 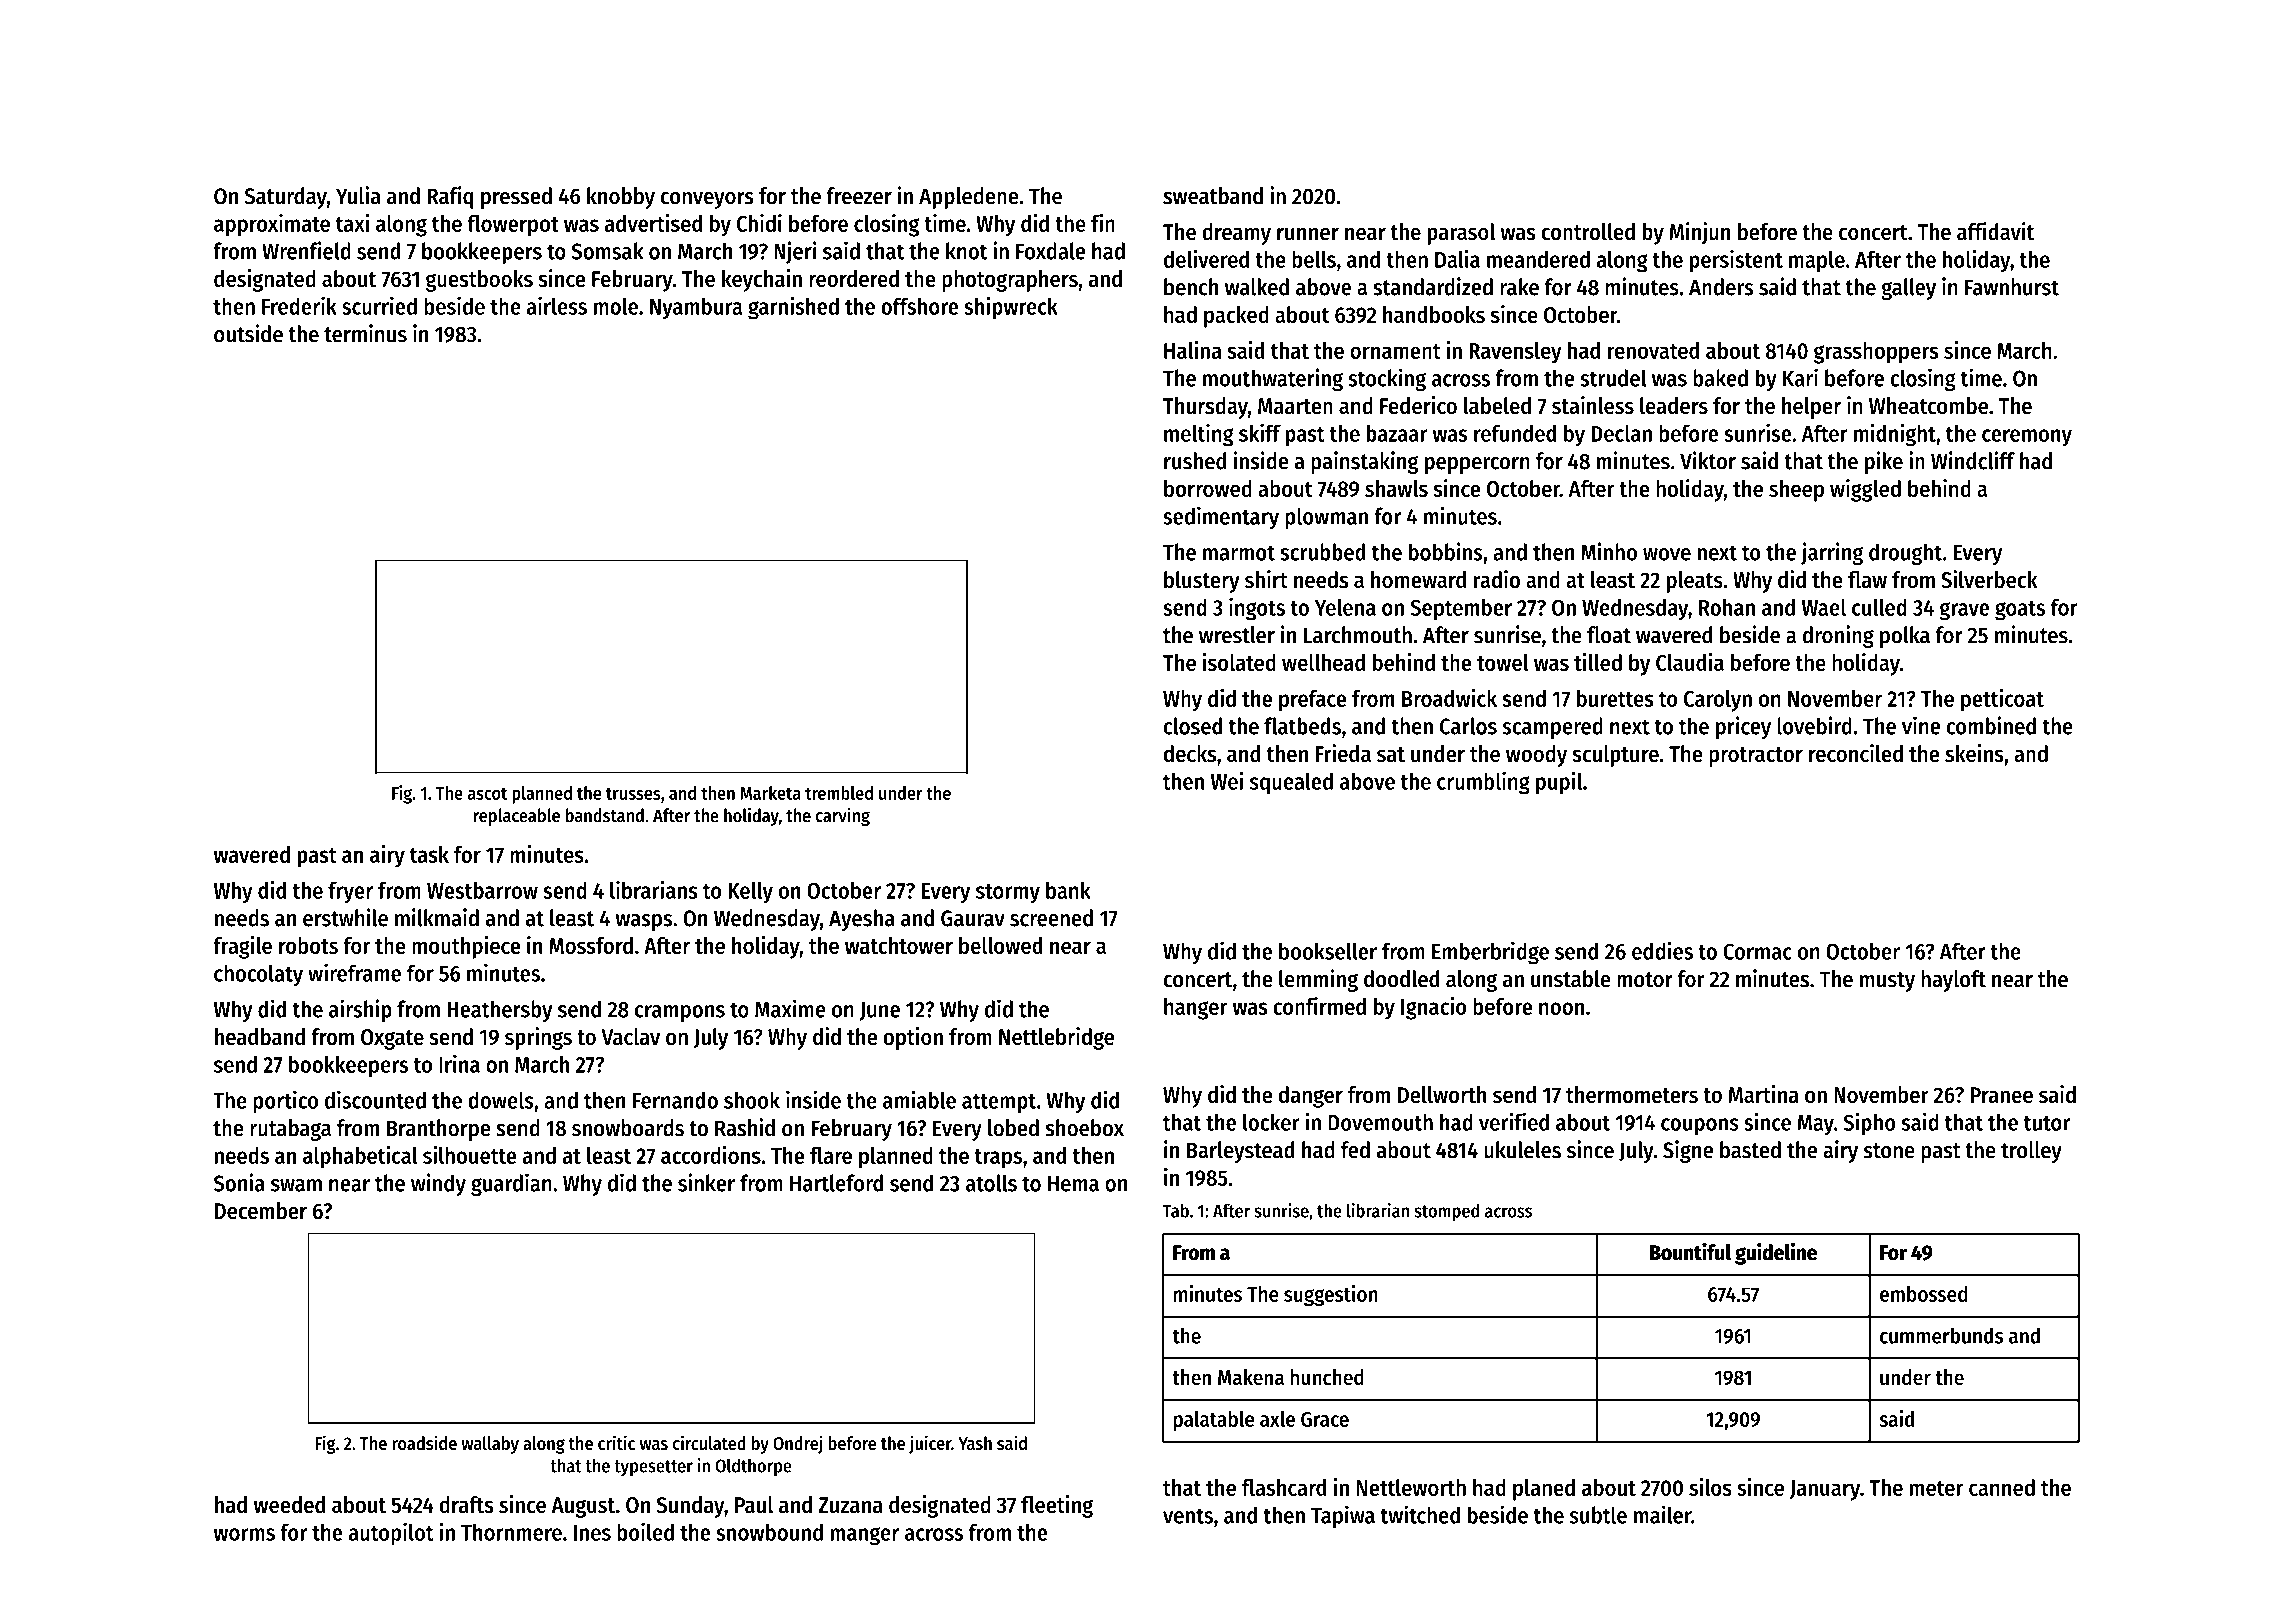 I want to click on controlled, so click(x=1588, y=232).
